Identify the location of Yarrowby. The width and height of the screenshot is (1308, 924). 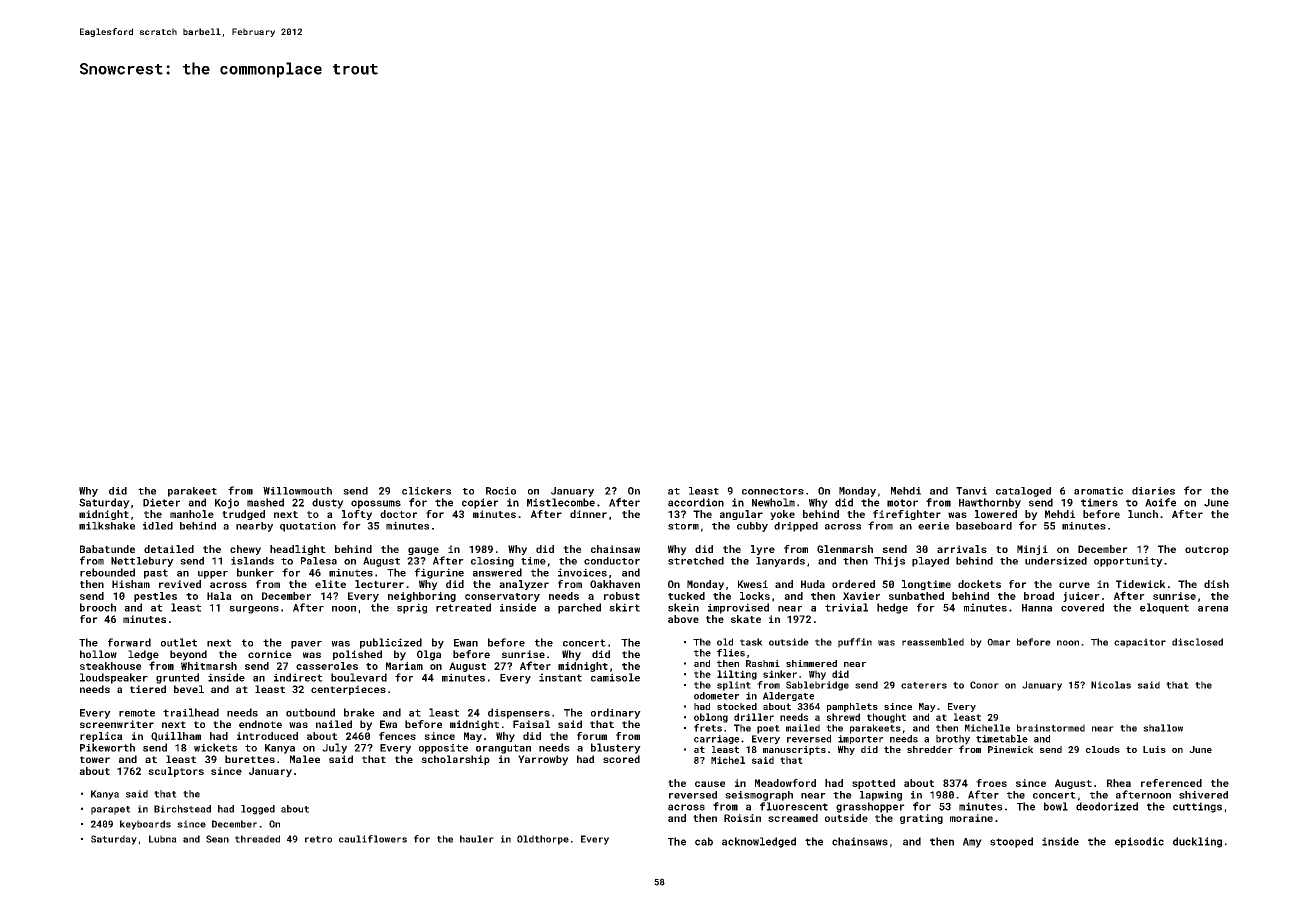
(543, 760).
